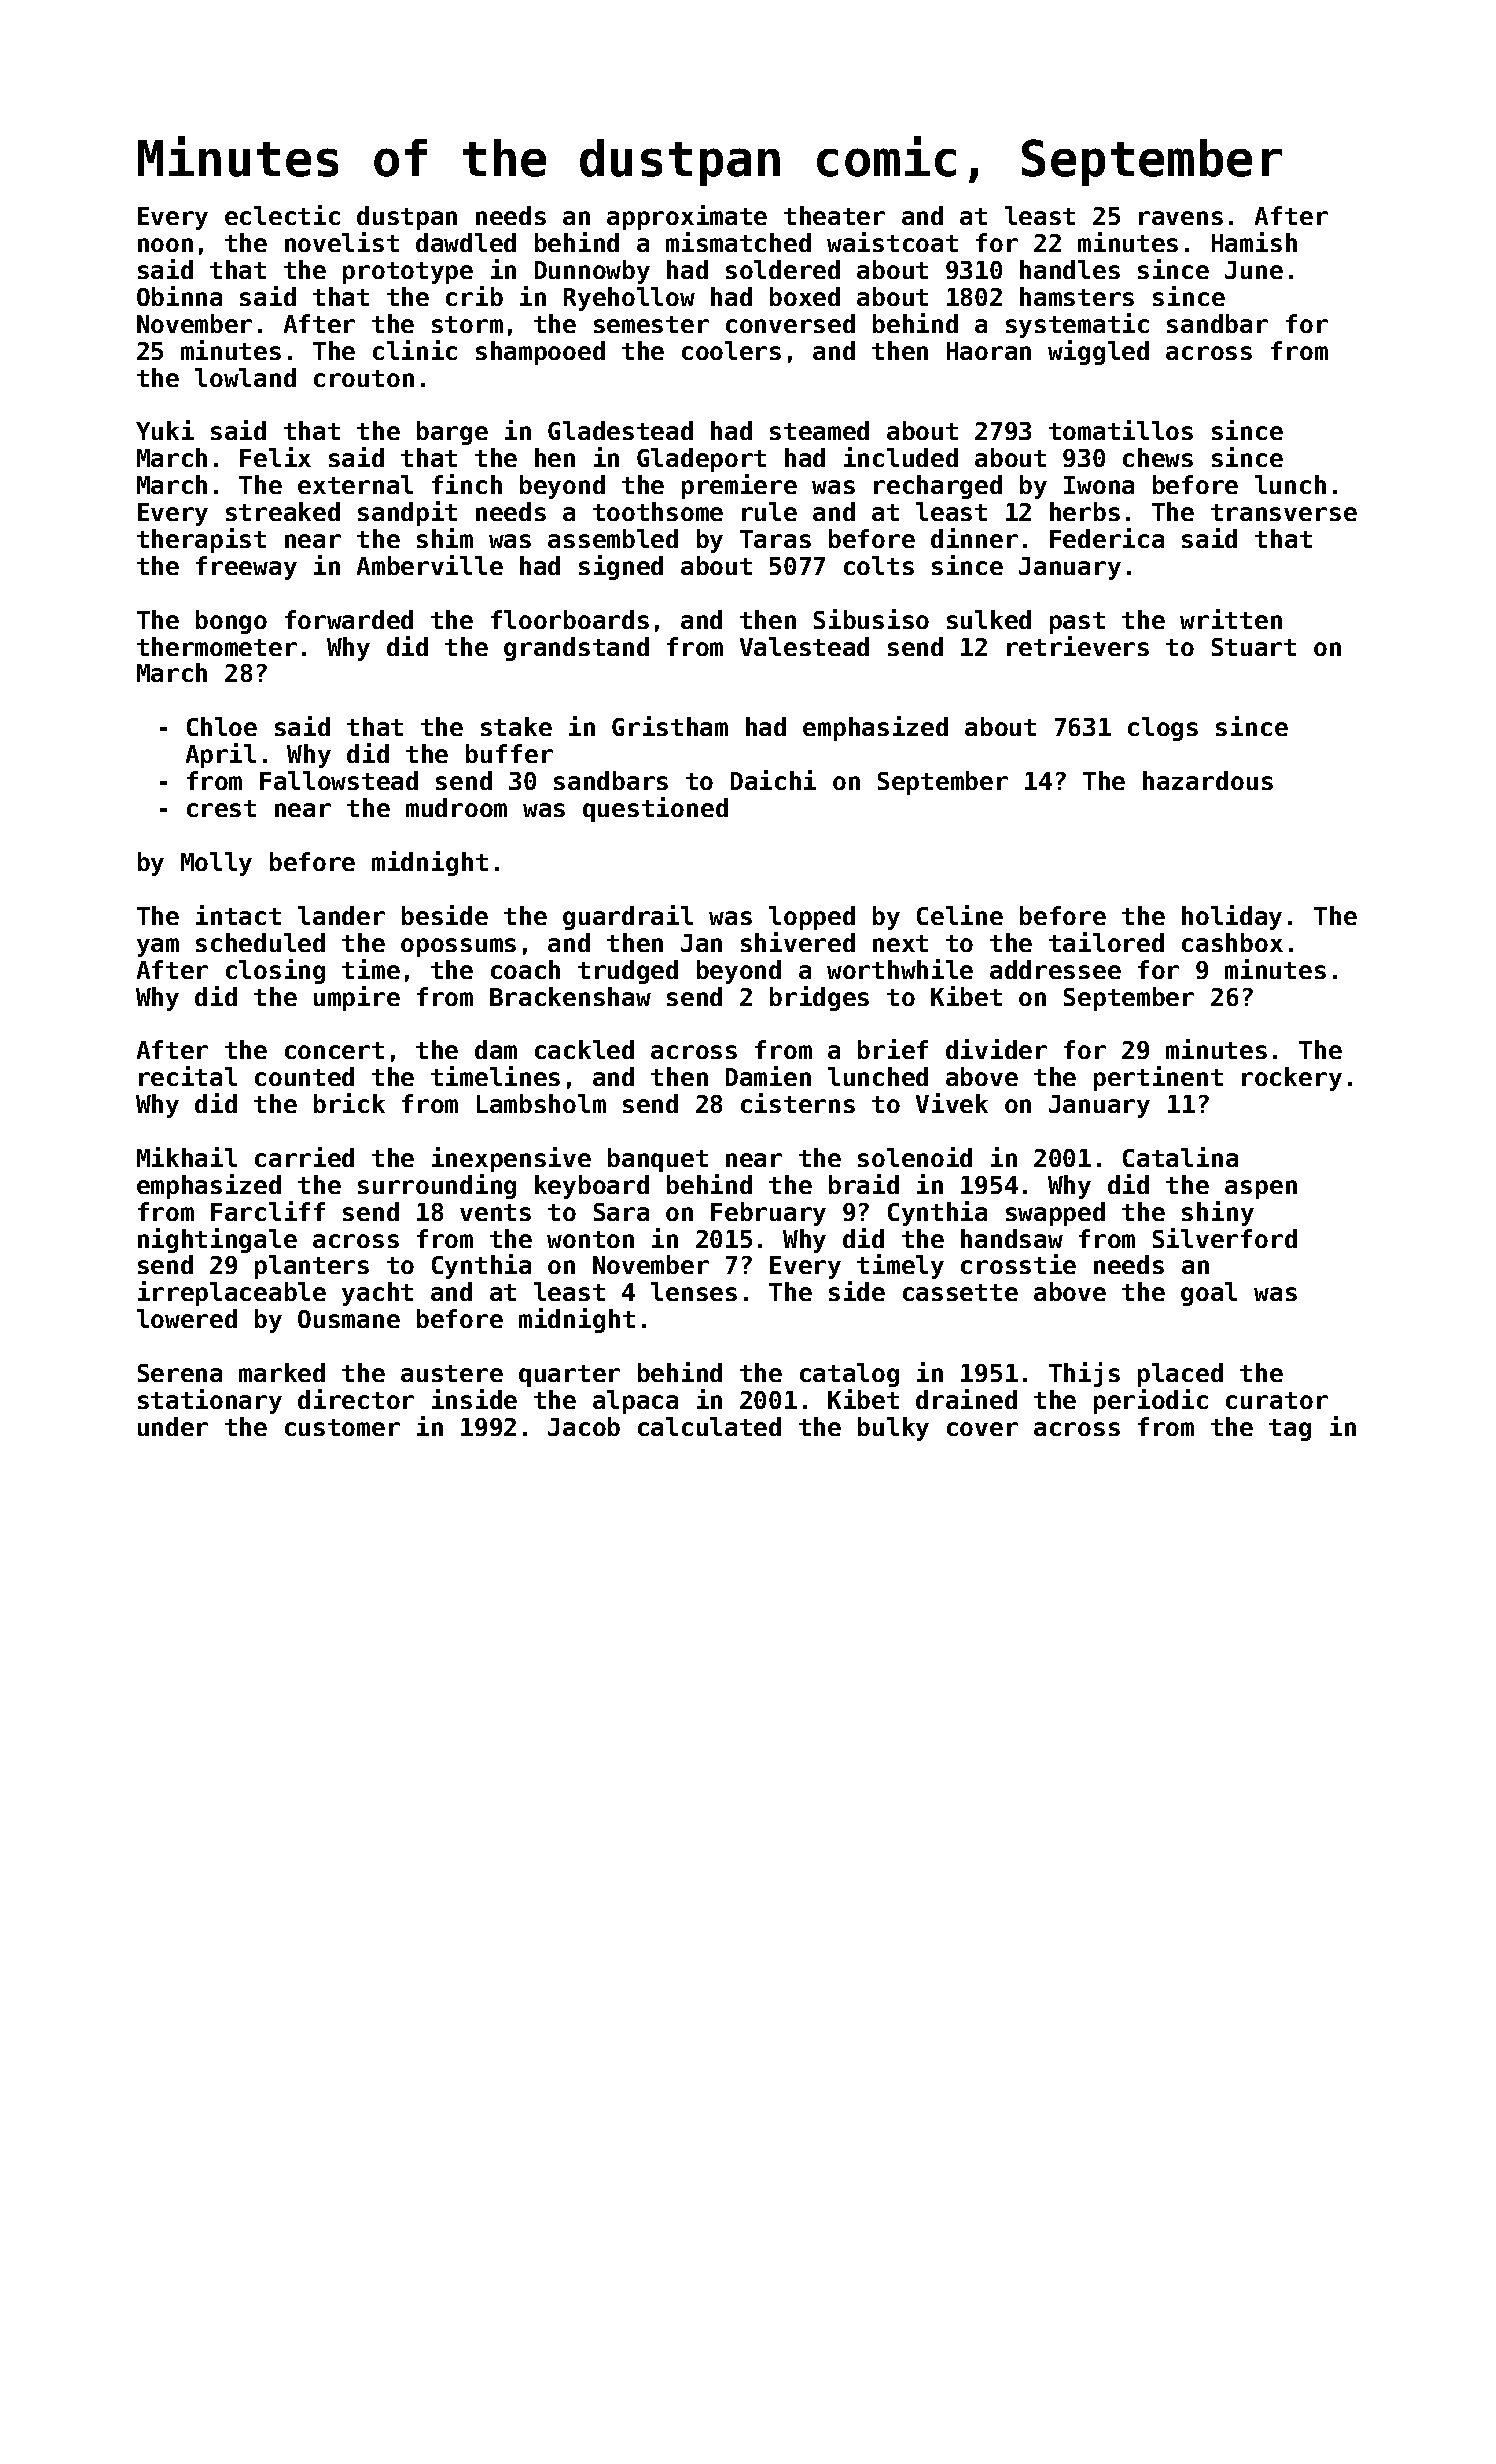 Image resolution: width=1496 pixels, height=2464 pixels. Describe the element at coordinates (221, 755) in the screenshot. I see `April` at that location.
